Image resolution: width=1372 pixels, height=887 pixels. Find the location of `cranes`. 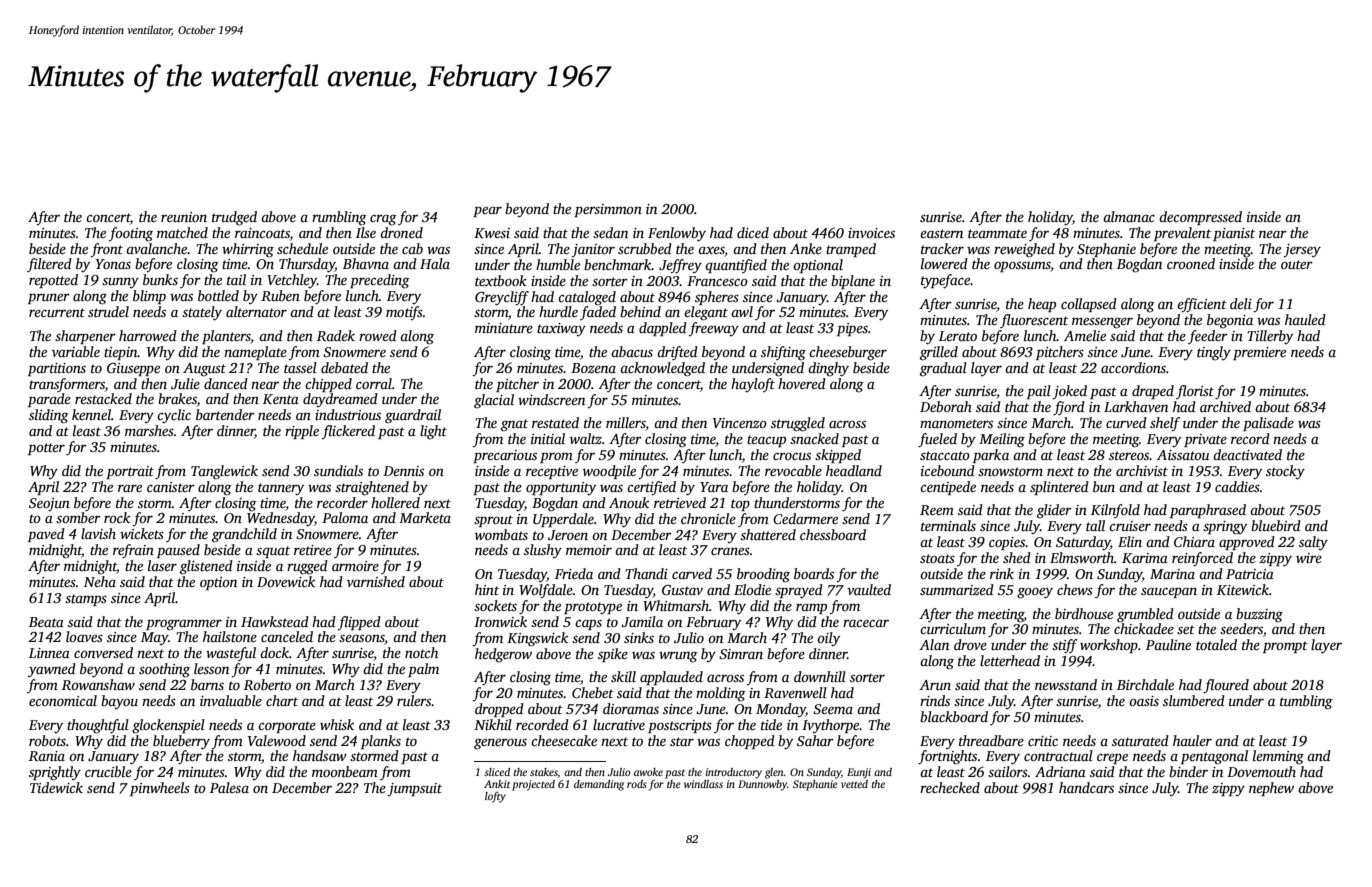

cranes is located at coordinates (730, 551).
